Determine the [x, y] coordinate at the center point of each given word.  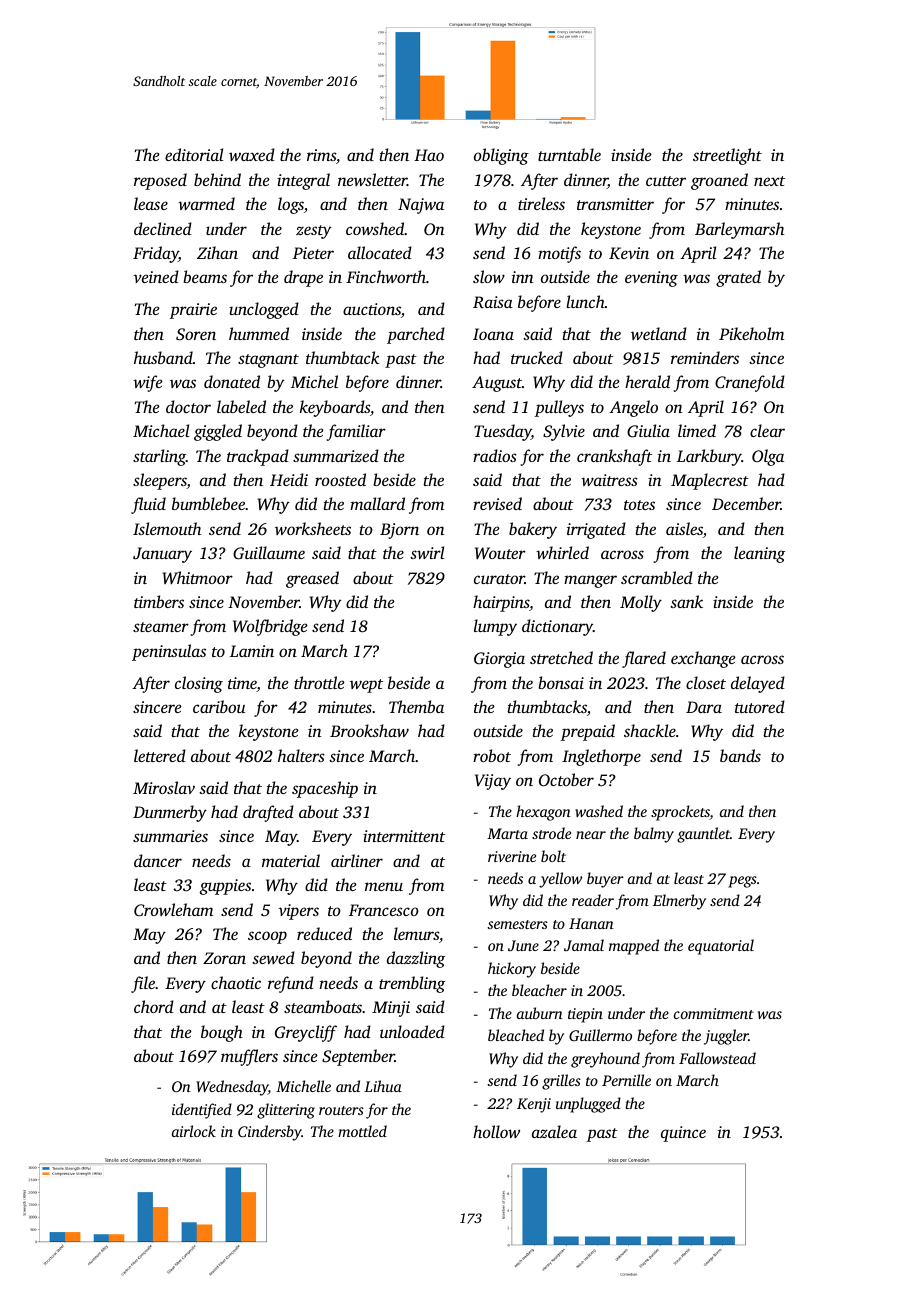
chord [154, 1006]
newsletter [372, 179]
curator [499, 579]
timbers [159, 601]
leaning [759, 554]
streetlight [727, 156]
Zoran [224, 958]
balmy [654, 835]
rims [321, 155]
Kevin [629, 253]
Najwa [421, 206]
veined [156, 276]
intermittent [404, 836]
